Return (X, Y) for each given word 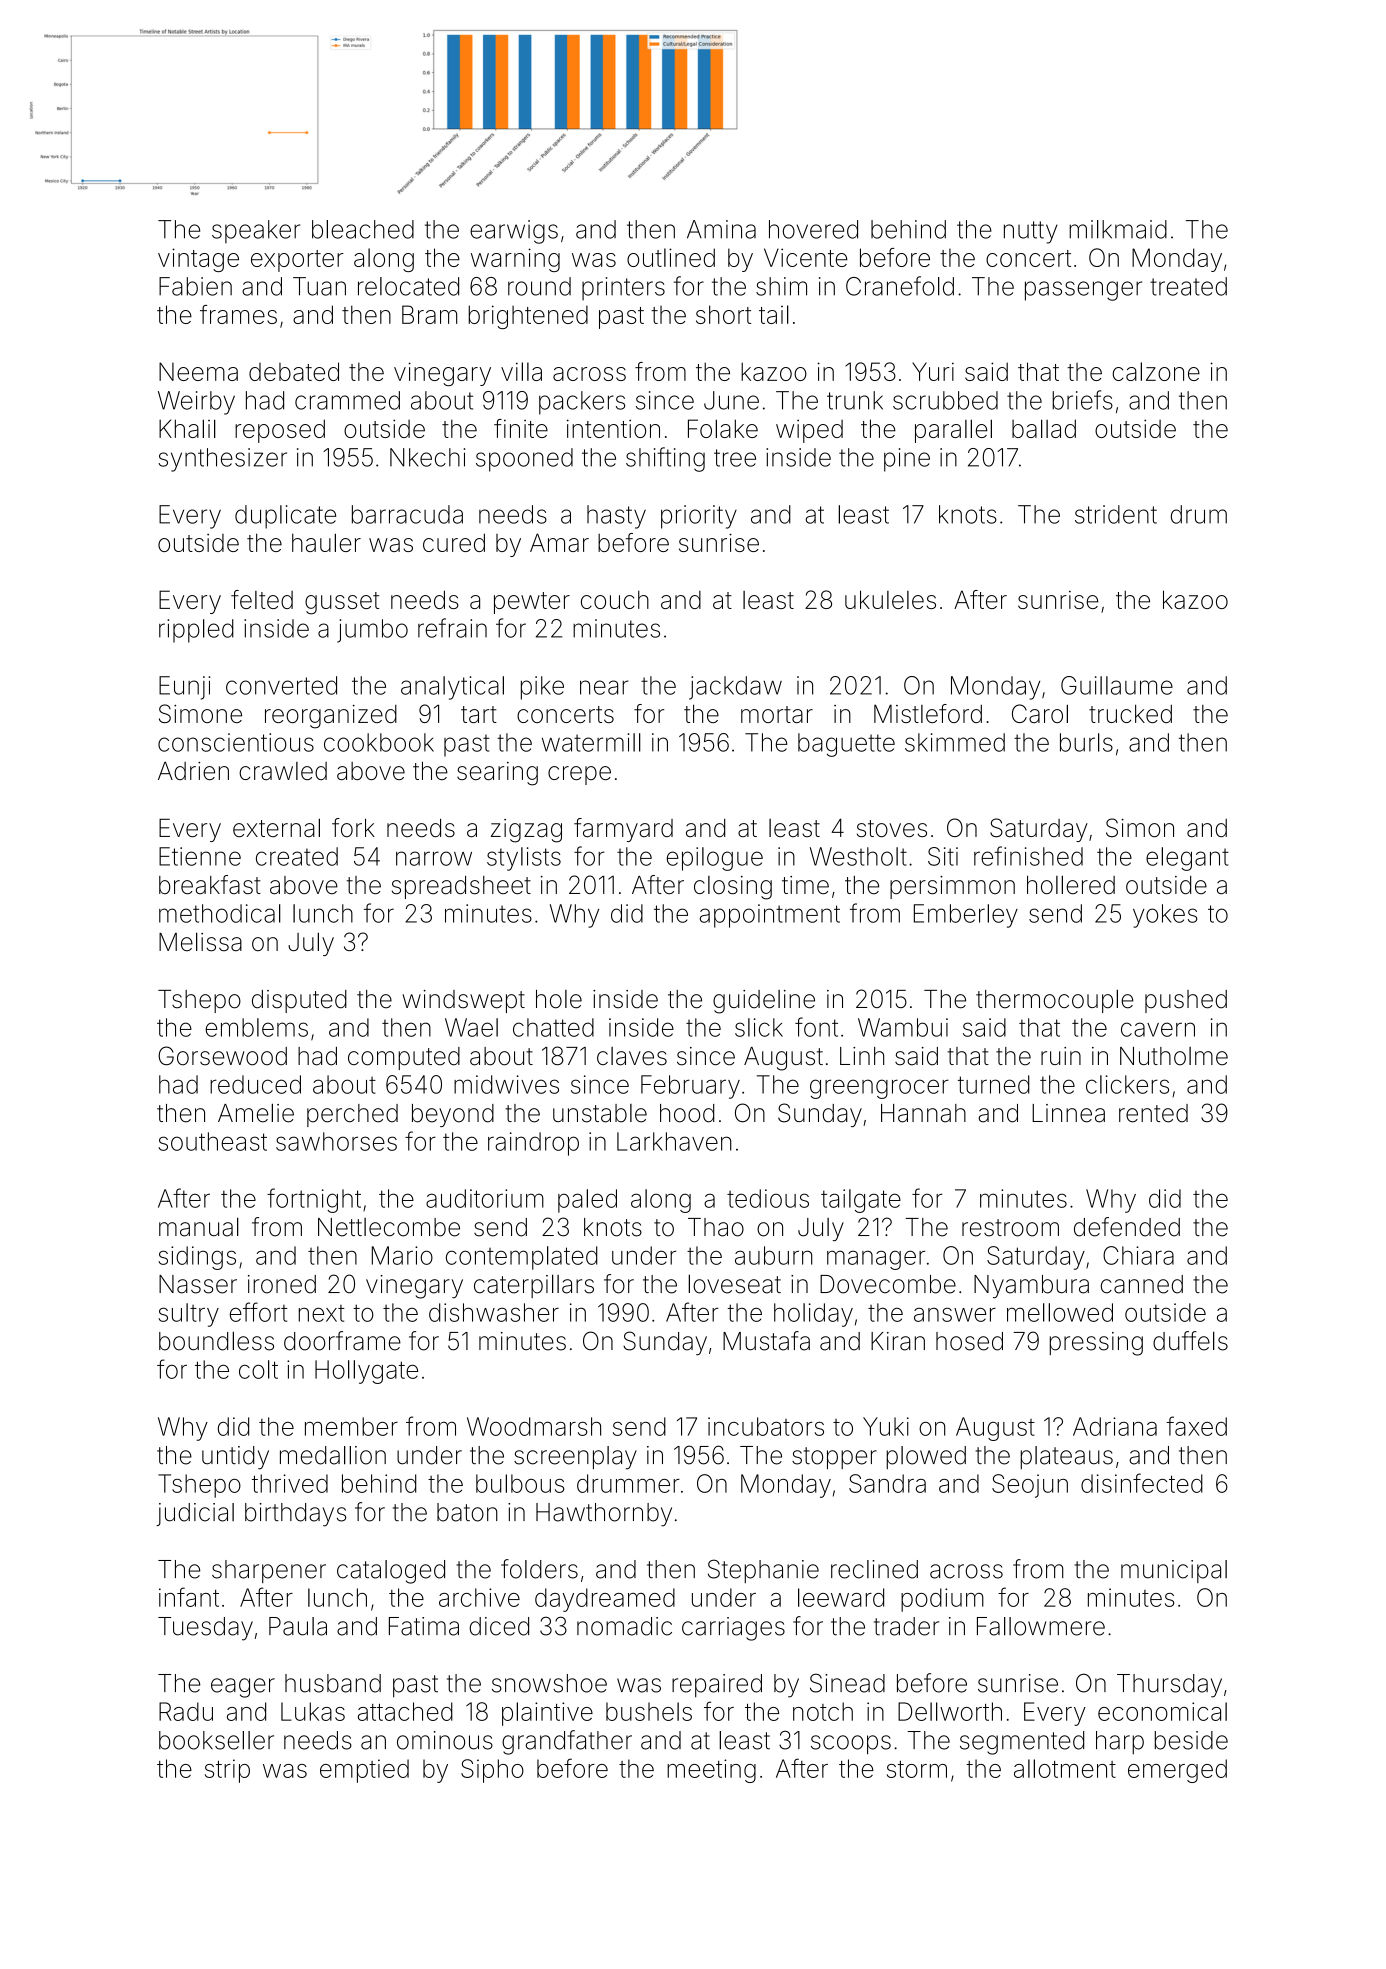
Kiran (898, 1341)
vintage (198, 260)
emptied (364, 1771)
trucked (1130, 714)
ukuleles (890, 599)
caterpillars (534, 1286)
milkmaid (1118, 229)
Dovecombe (888, 1284)
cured (454, 542)
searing (497, 774)
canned (1142, 1284)
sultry (188, 1315)
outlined (671, 257)
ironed (282, 1284)
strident (1116, 514)
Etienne (200, 856)
